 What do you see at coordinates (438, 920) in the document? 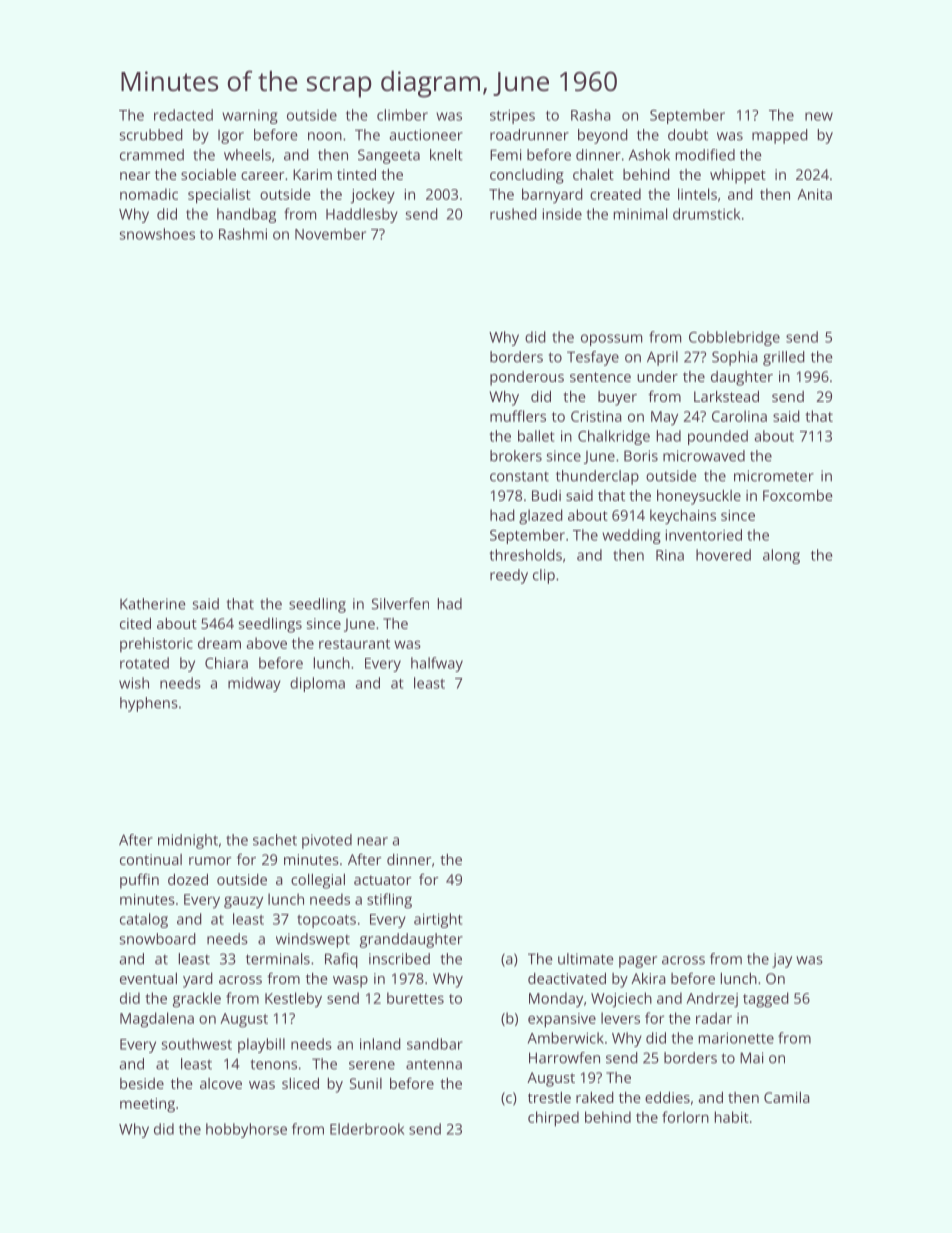
I see `airtight` at bounding box center [438, 920].
